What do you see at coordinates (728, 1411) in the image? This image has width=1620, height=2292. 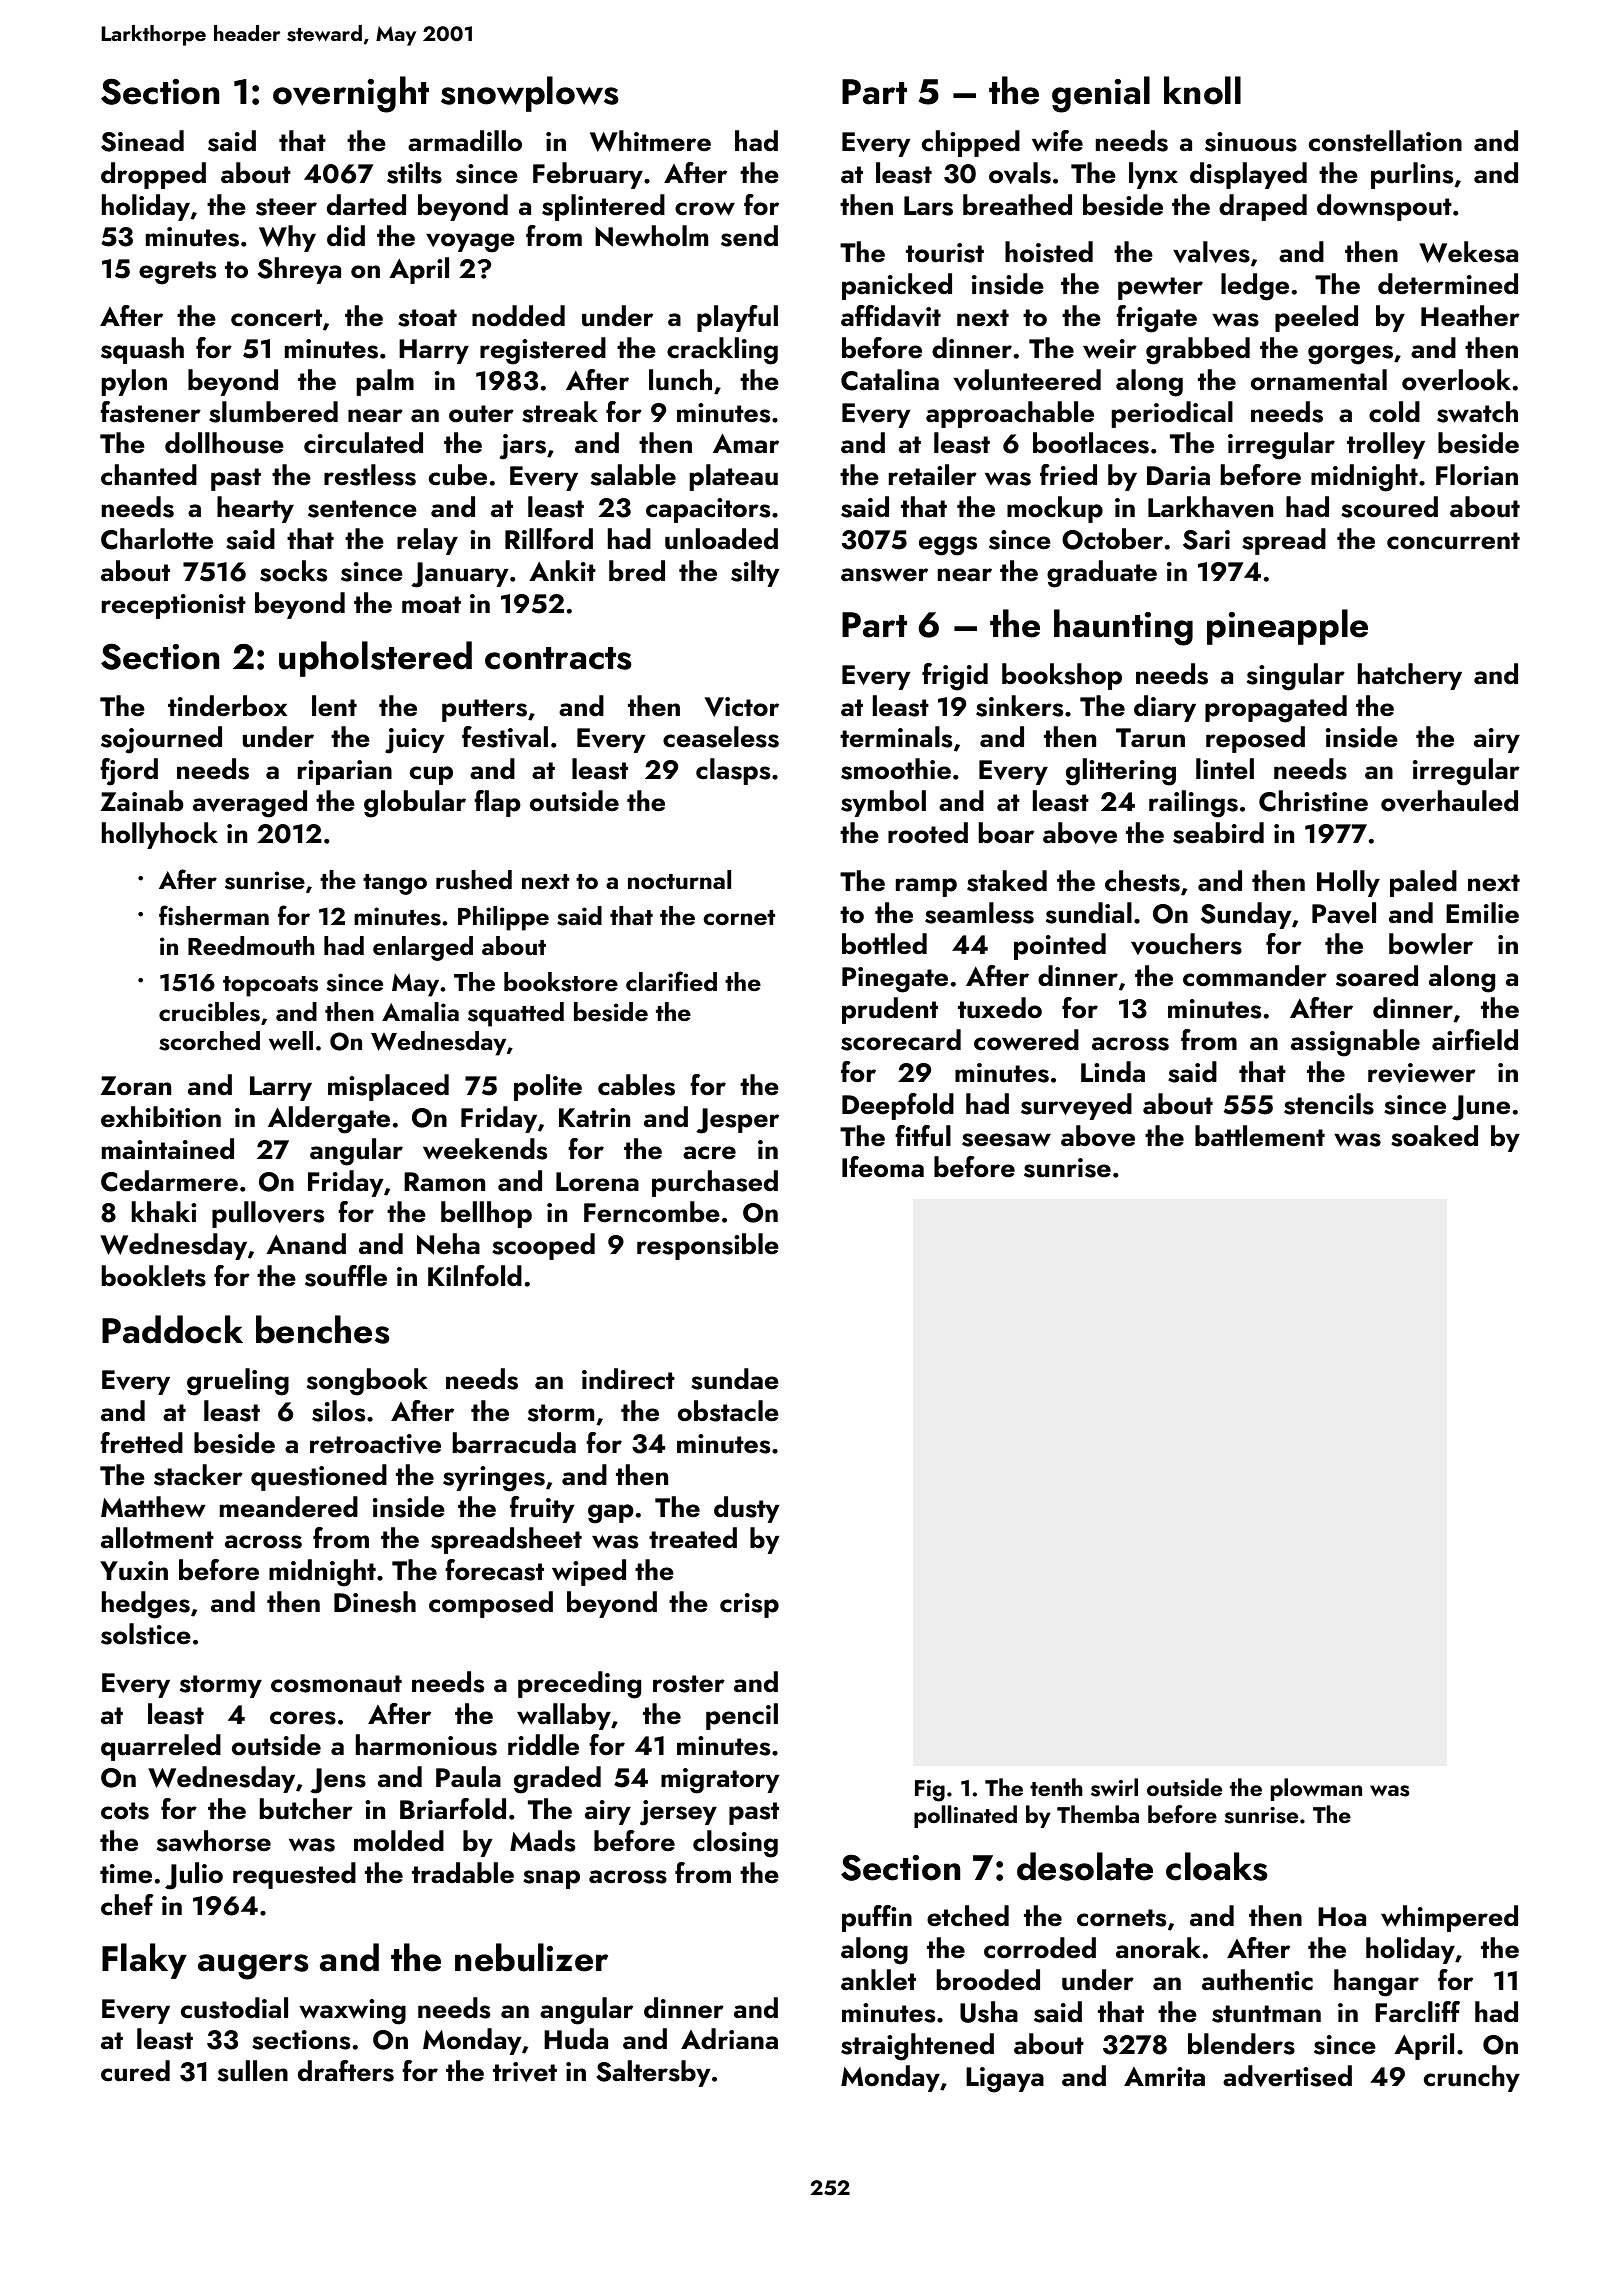 I see `obstacle` at bounding box center [728, 1411].
